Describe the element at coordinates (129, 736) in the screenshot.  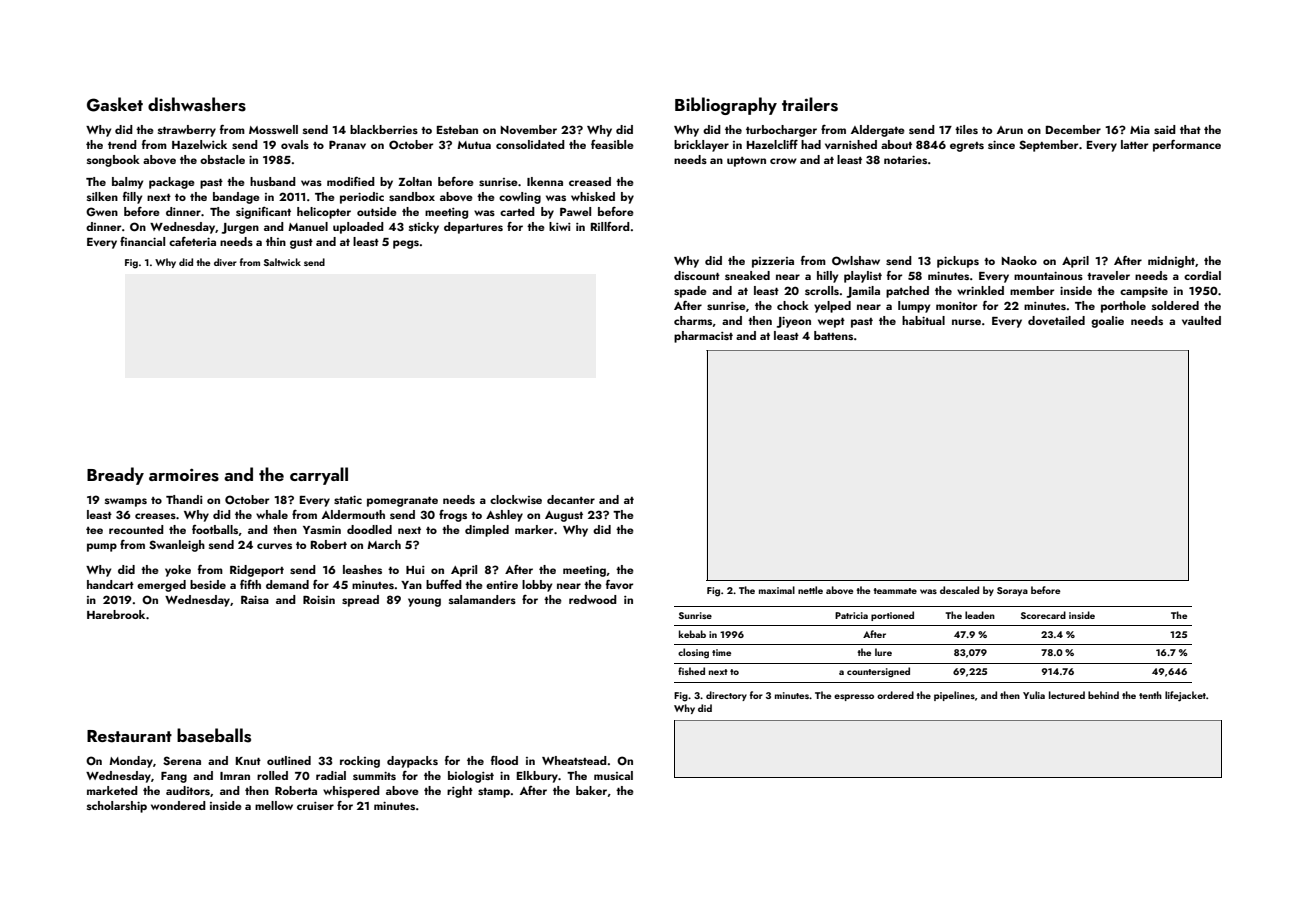
I see `Restaurant` at that location.
